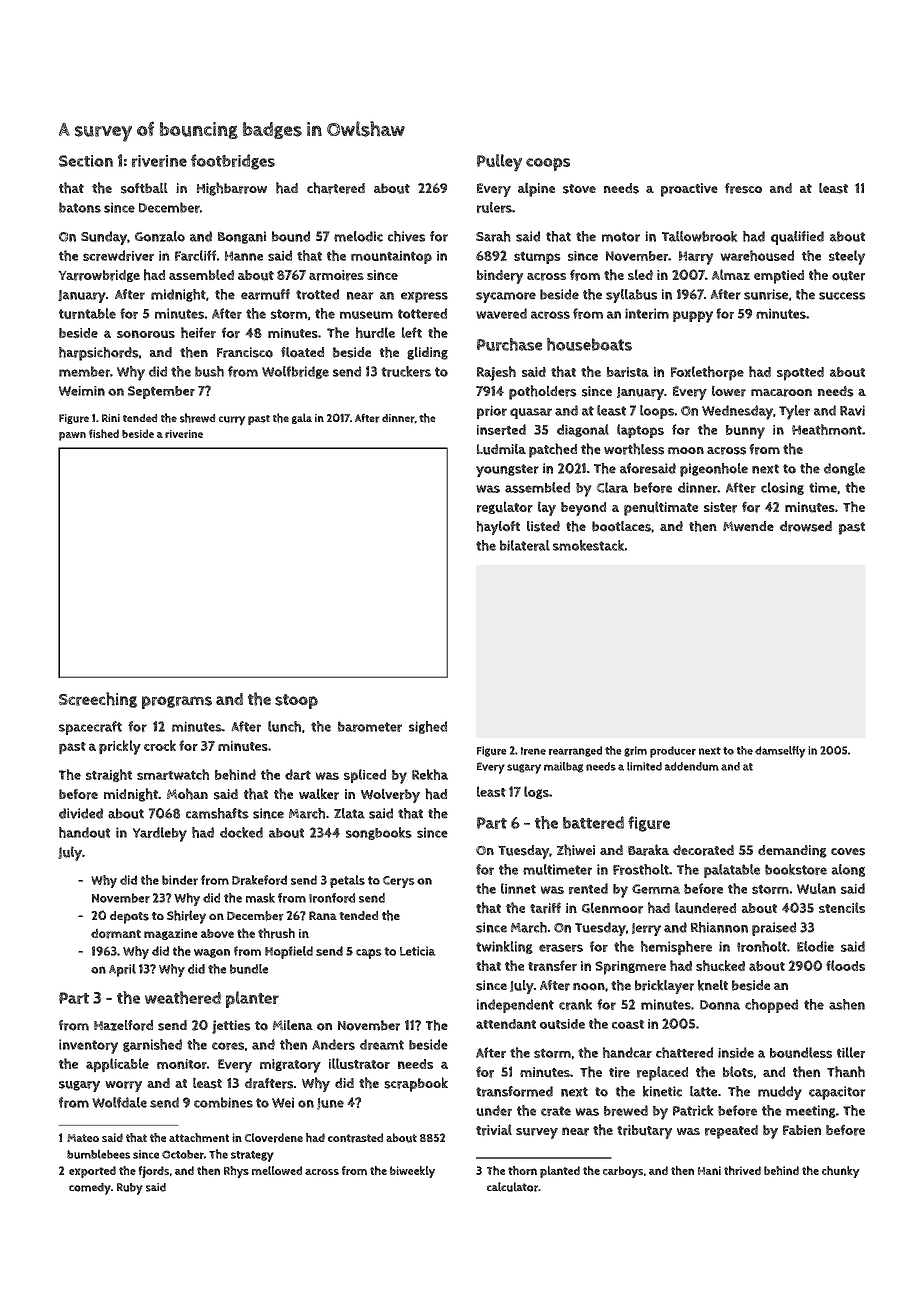 This screenshot has width=924, height=1308. I want to click on sighed, so click(428, 727).
